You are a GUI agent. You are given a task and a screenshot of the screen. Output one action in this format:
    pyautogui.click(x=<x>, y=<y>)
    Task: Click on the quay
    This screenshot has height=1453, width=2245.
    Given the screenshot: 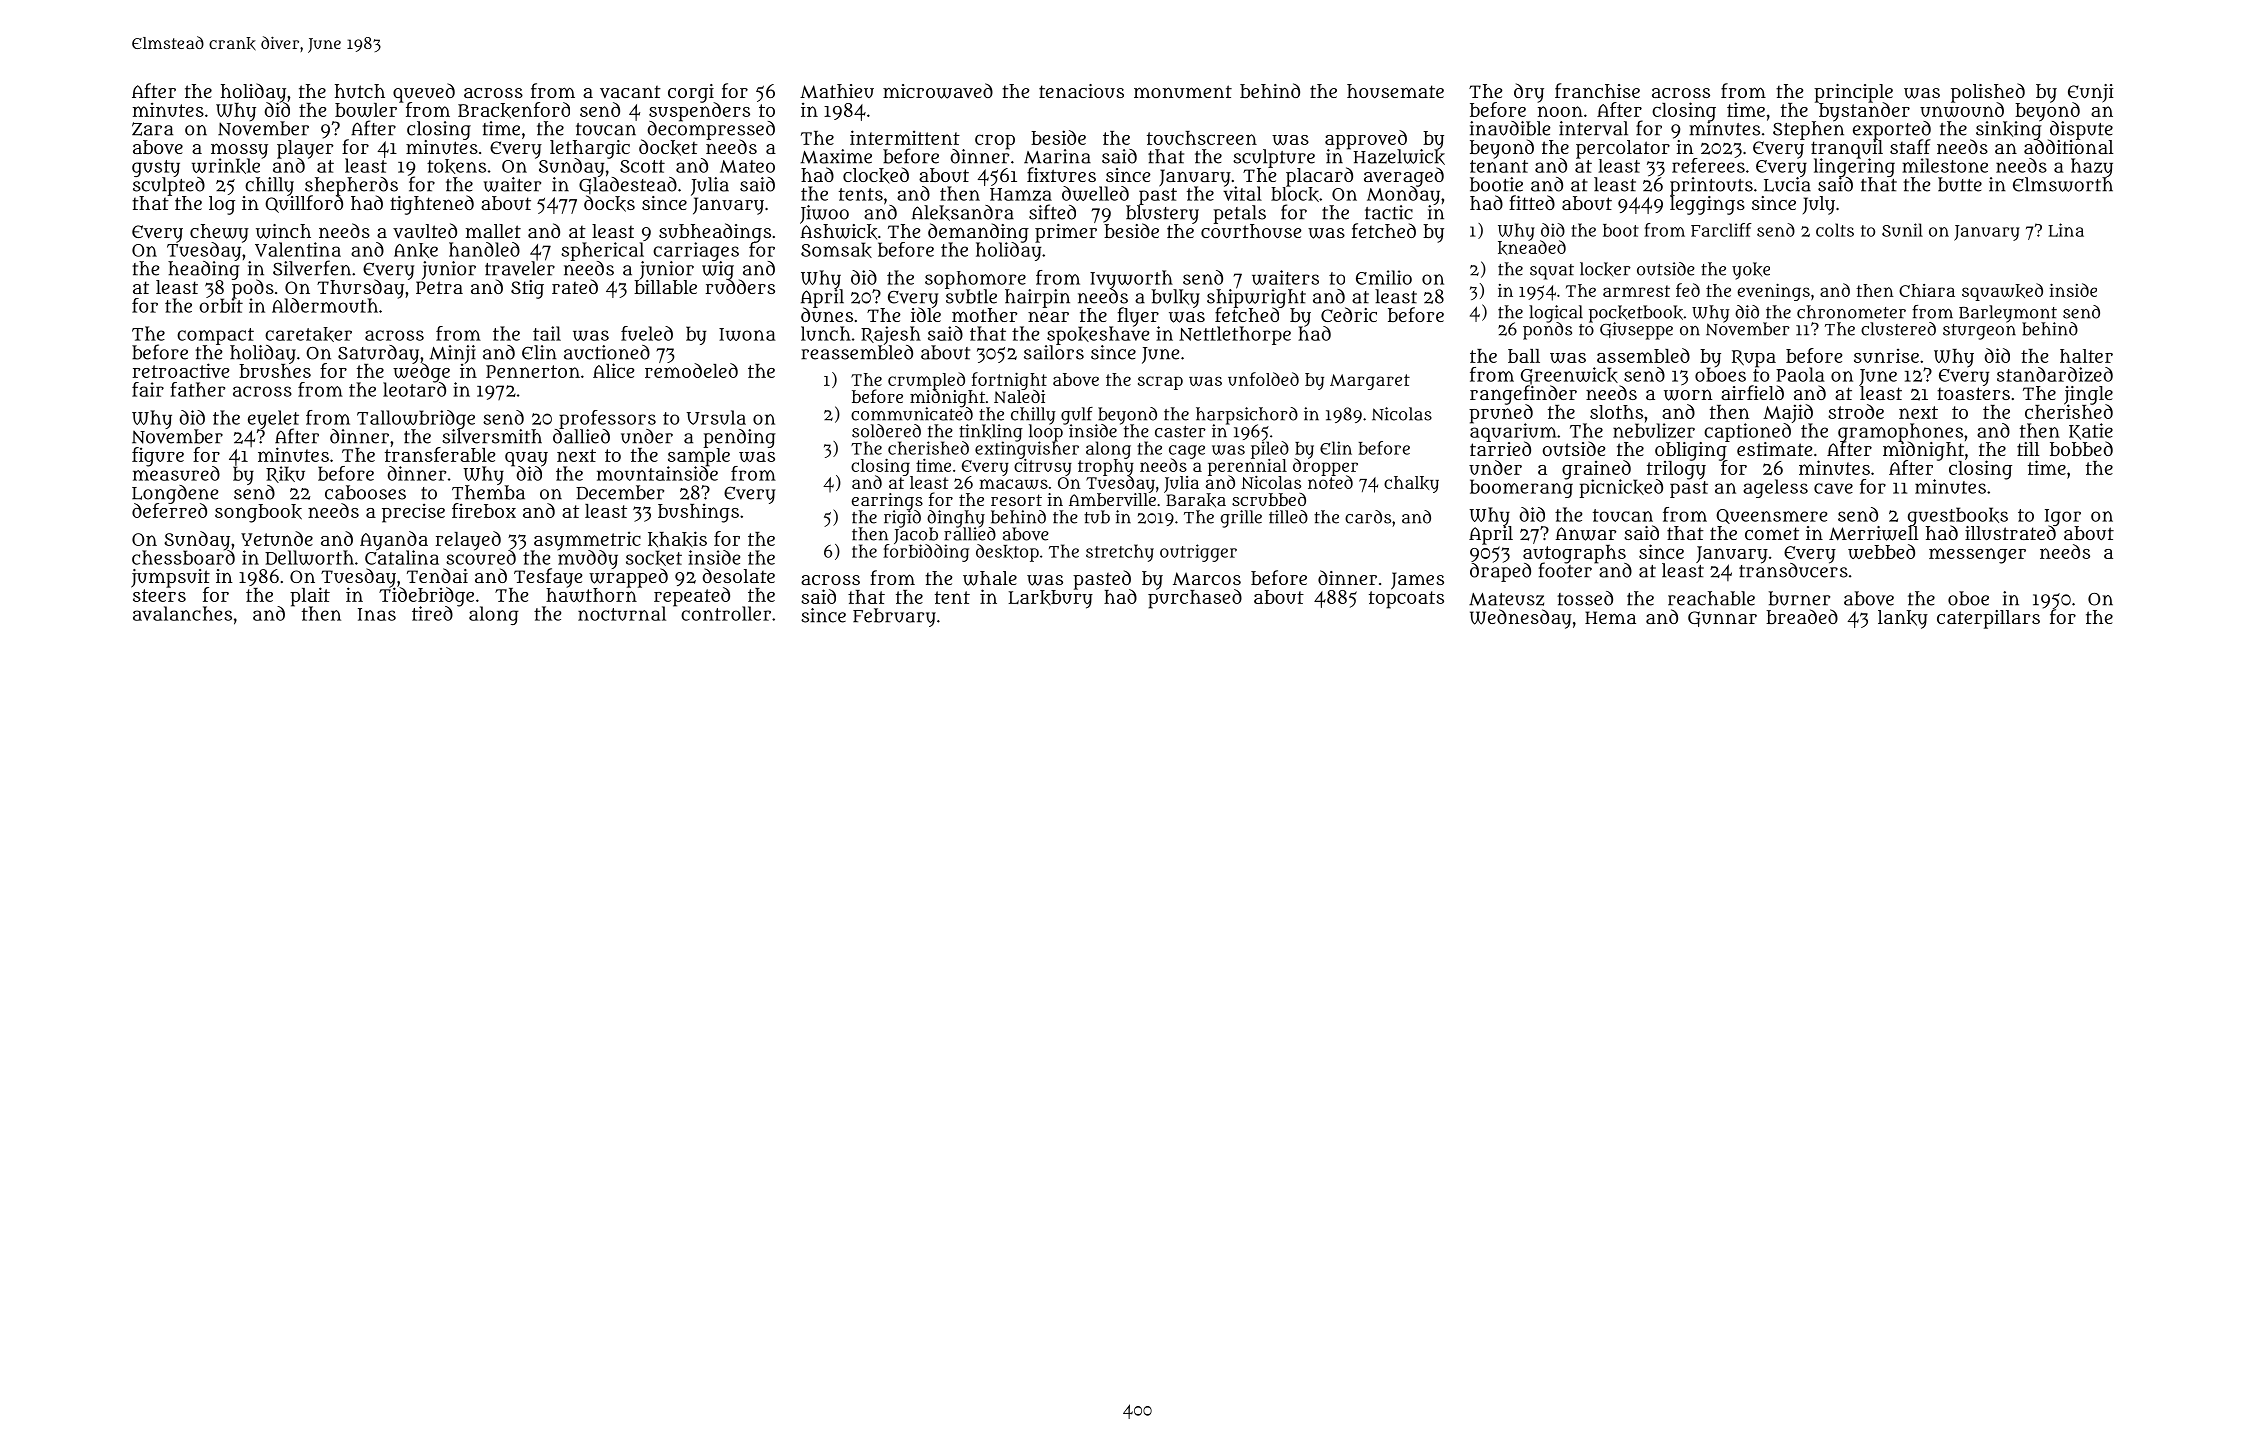 What is the action you would take?
    pyautogui.click(x=526, y=459)
